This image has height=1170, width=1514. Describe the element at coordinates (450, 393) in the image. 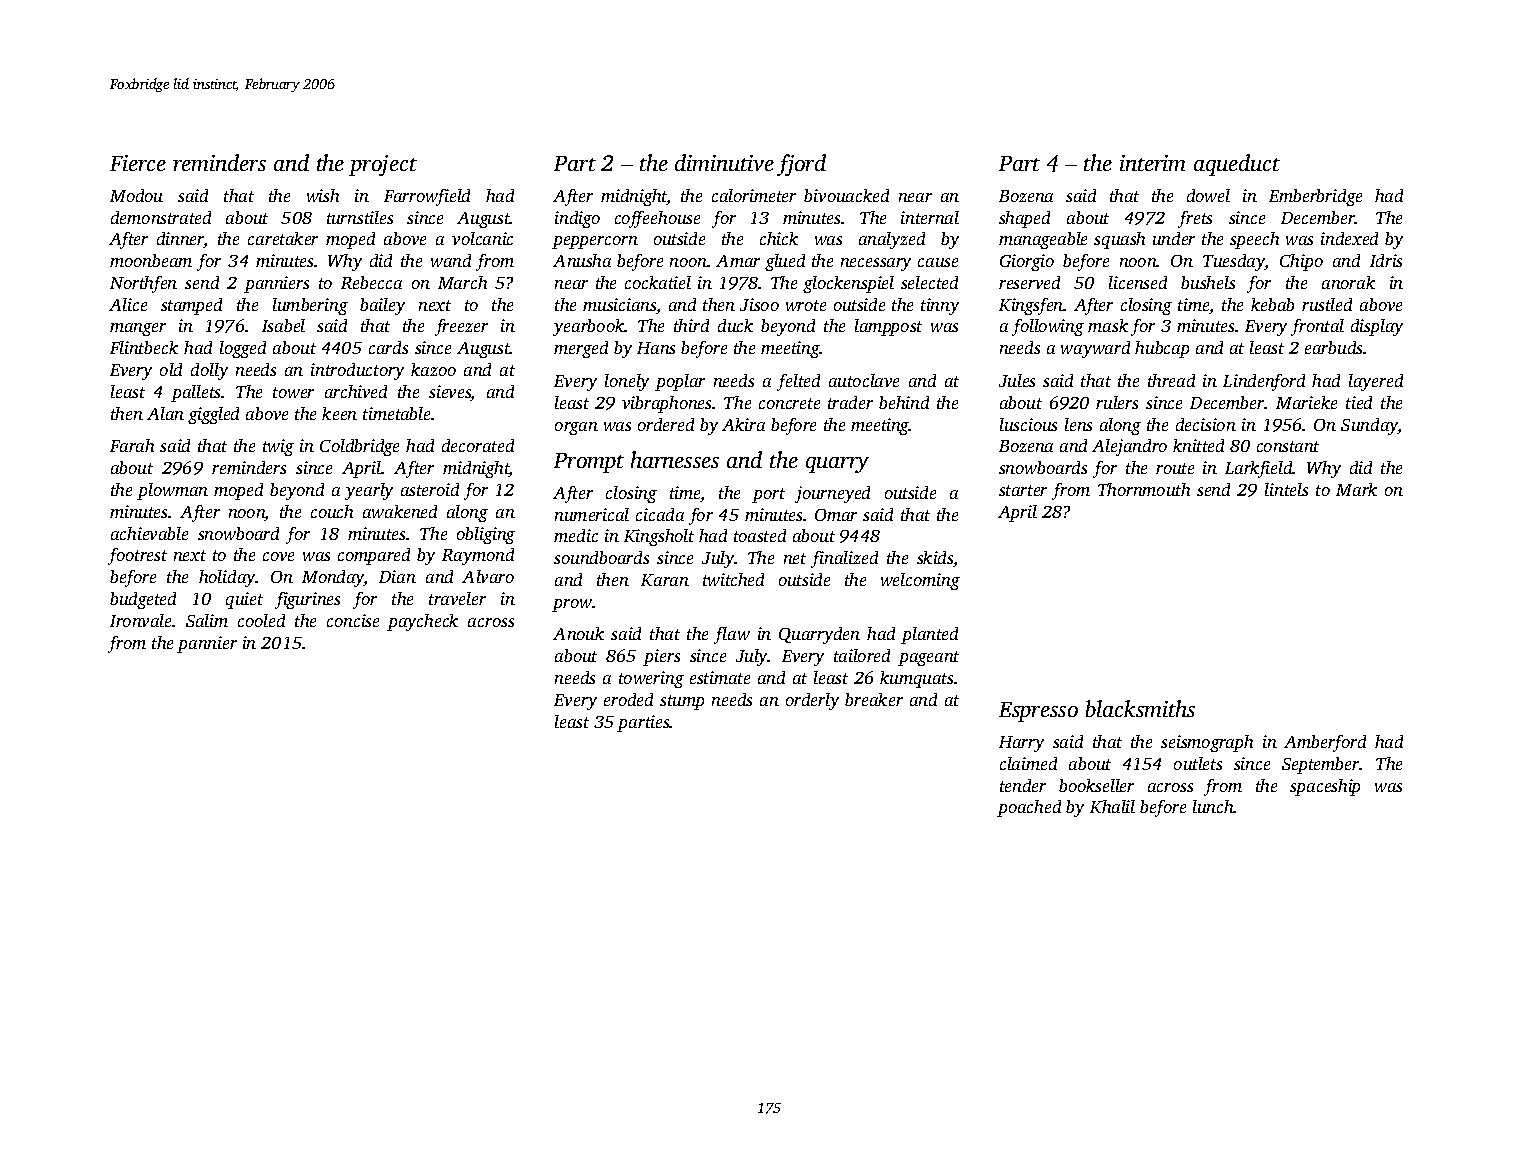

I see `sieves` at that location.
